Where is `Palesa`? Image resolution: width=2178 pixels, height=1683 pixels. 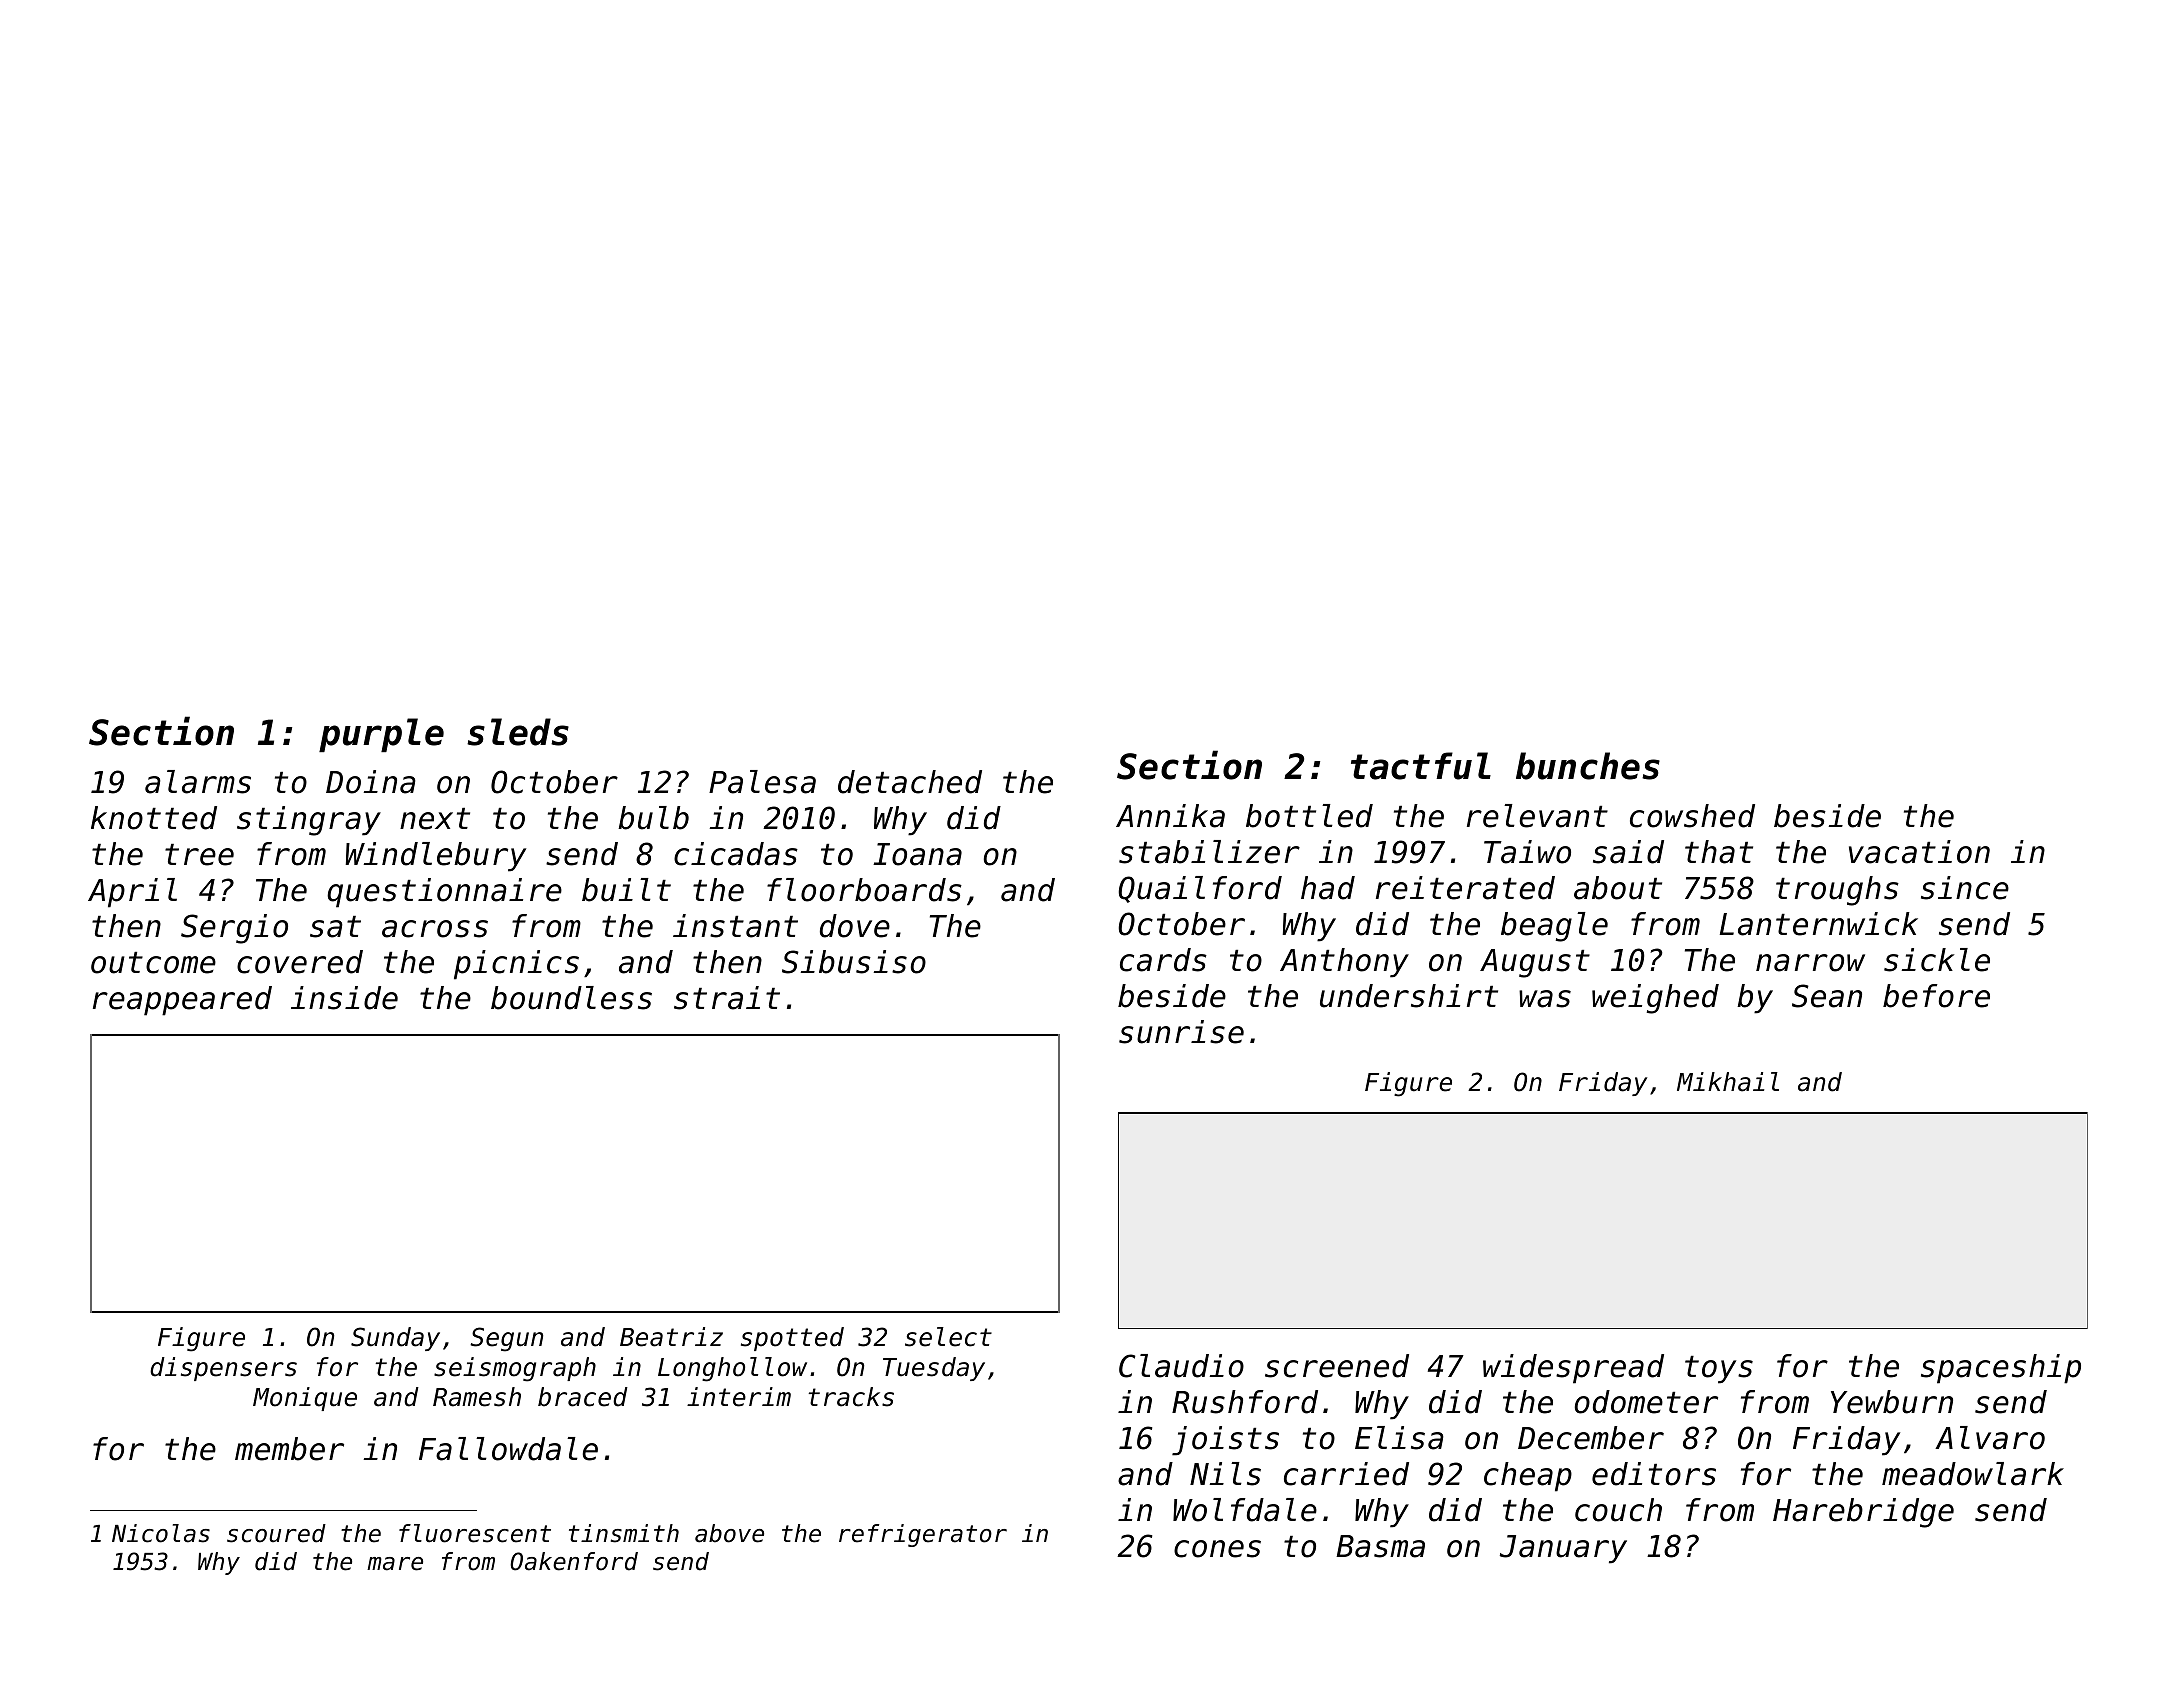 Palesa is located at coordinates (762, 782).
